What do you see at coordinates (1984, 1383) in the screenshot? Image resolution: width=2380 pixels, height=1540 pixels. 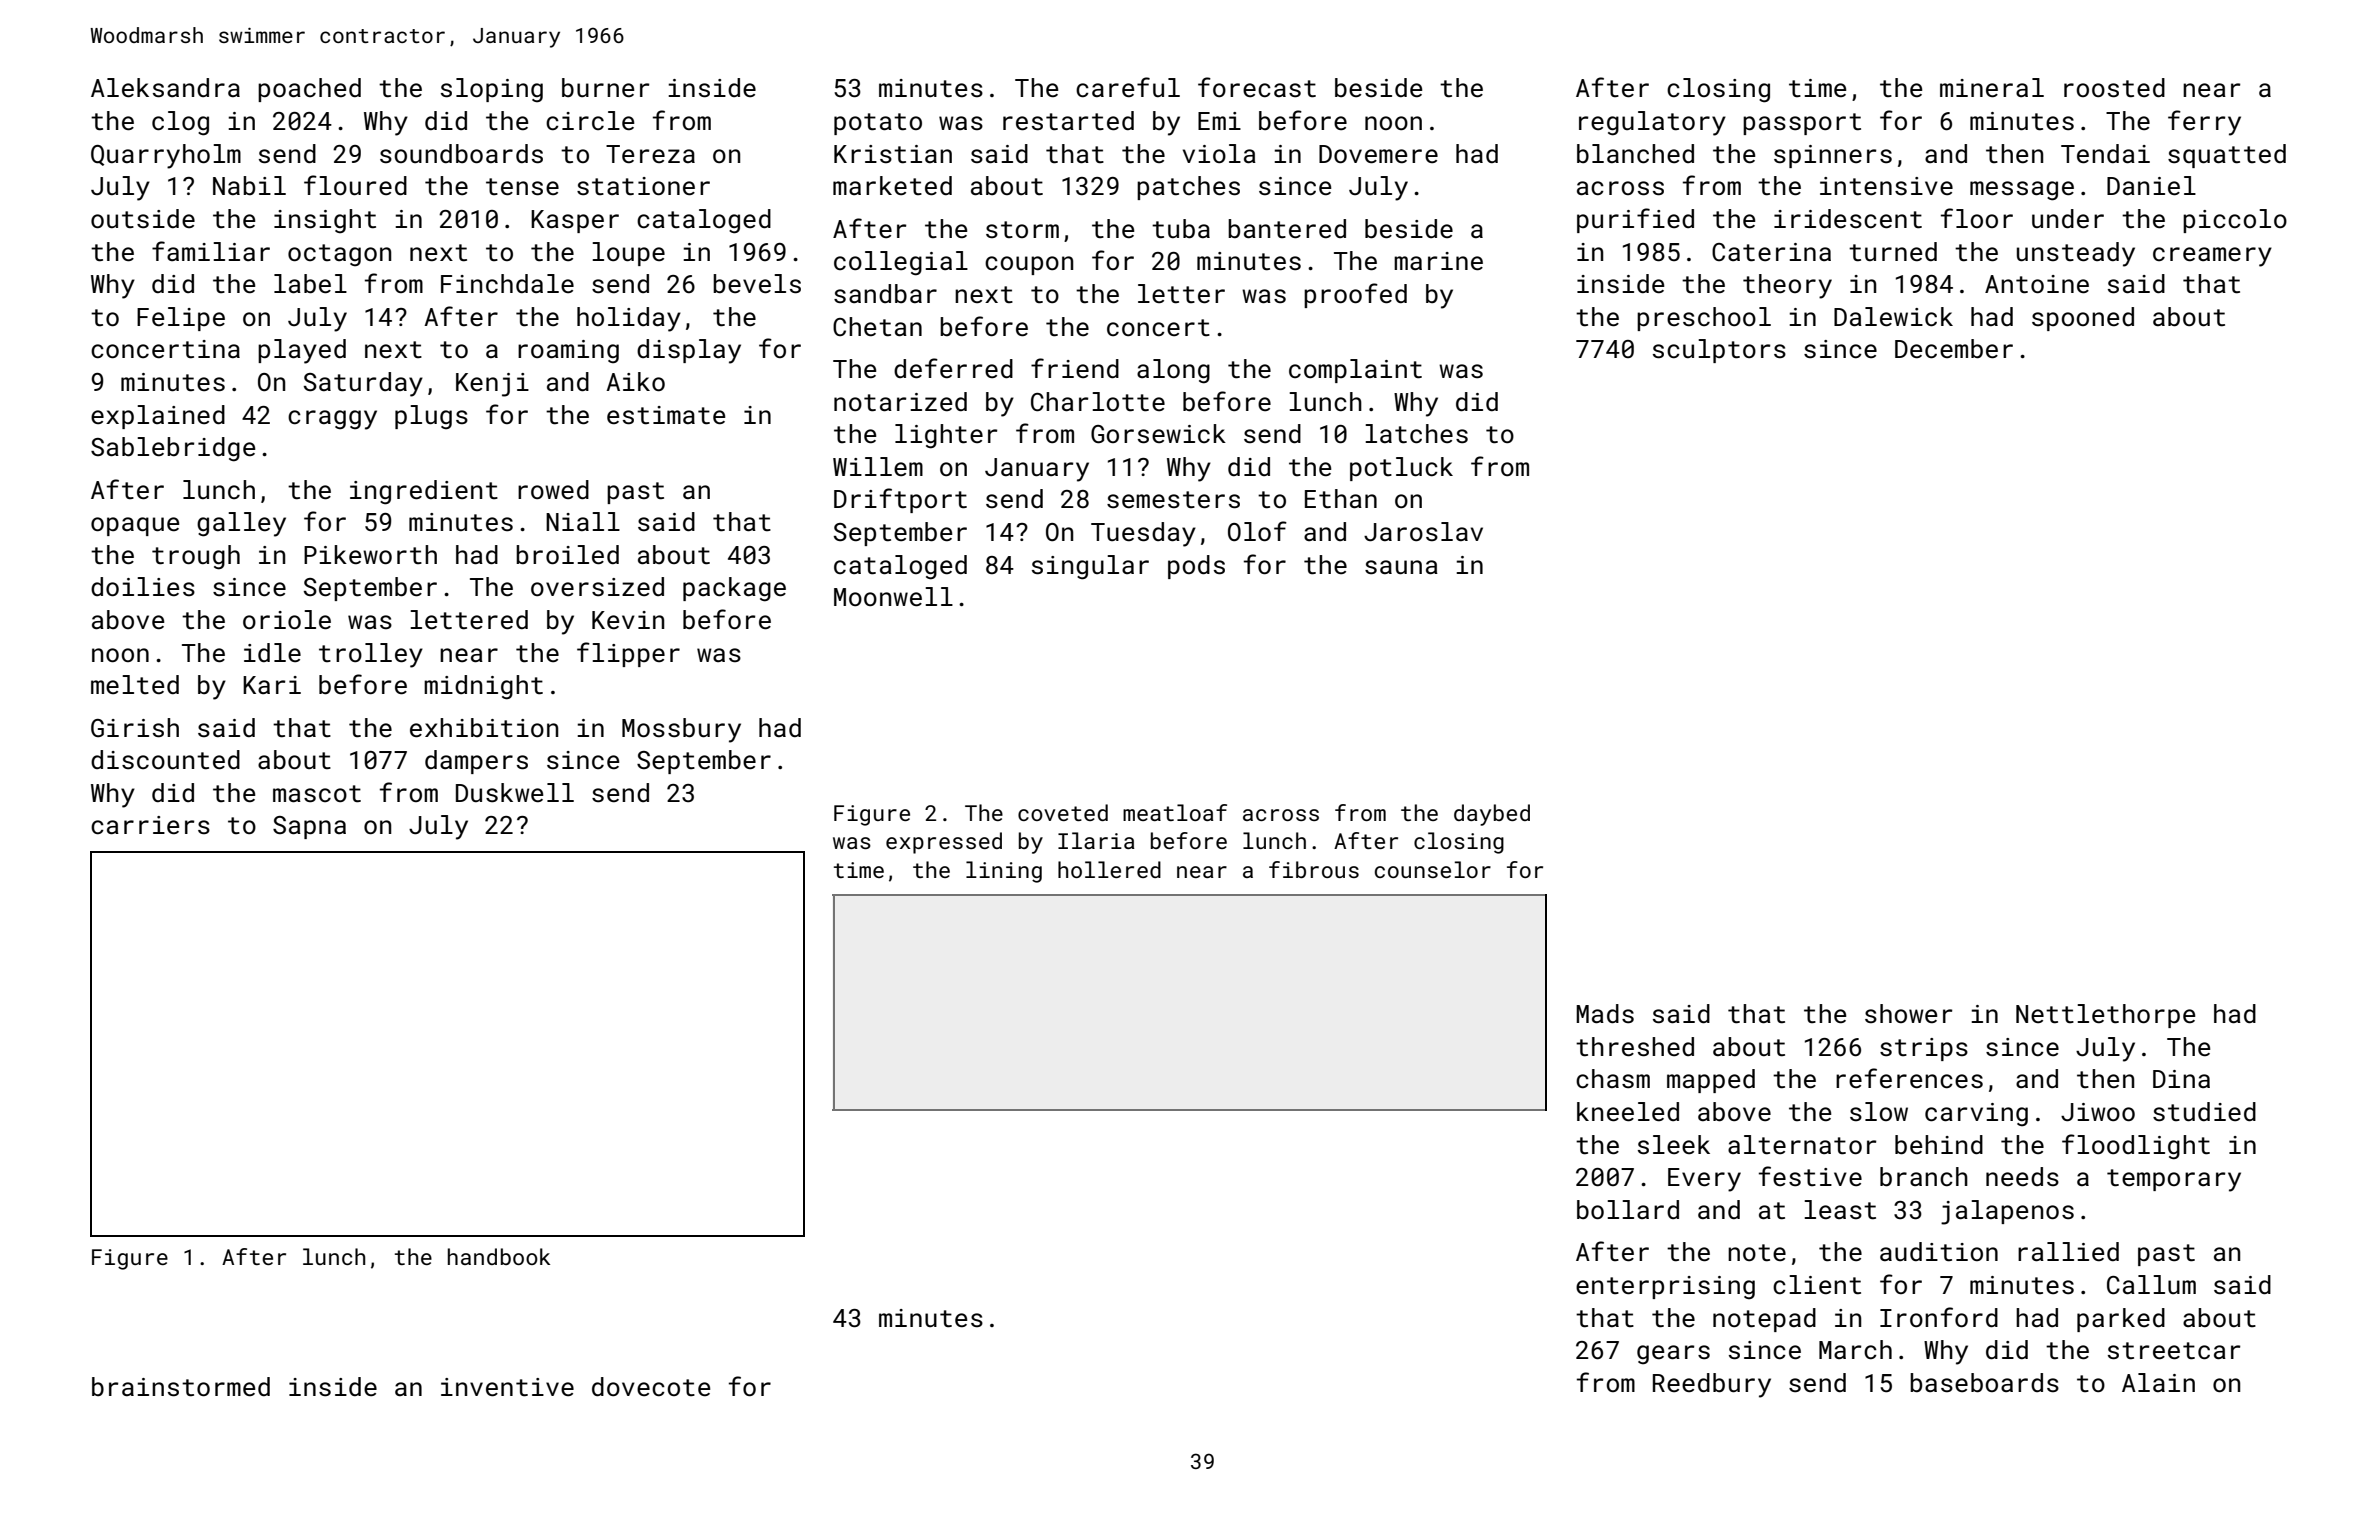 I see `baseboards` at bounding box center [1984, 1383].
